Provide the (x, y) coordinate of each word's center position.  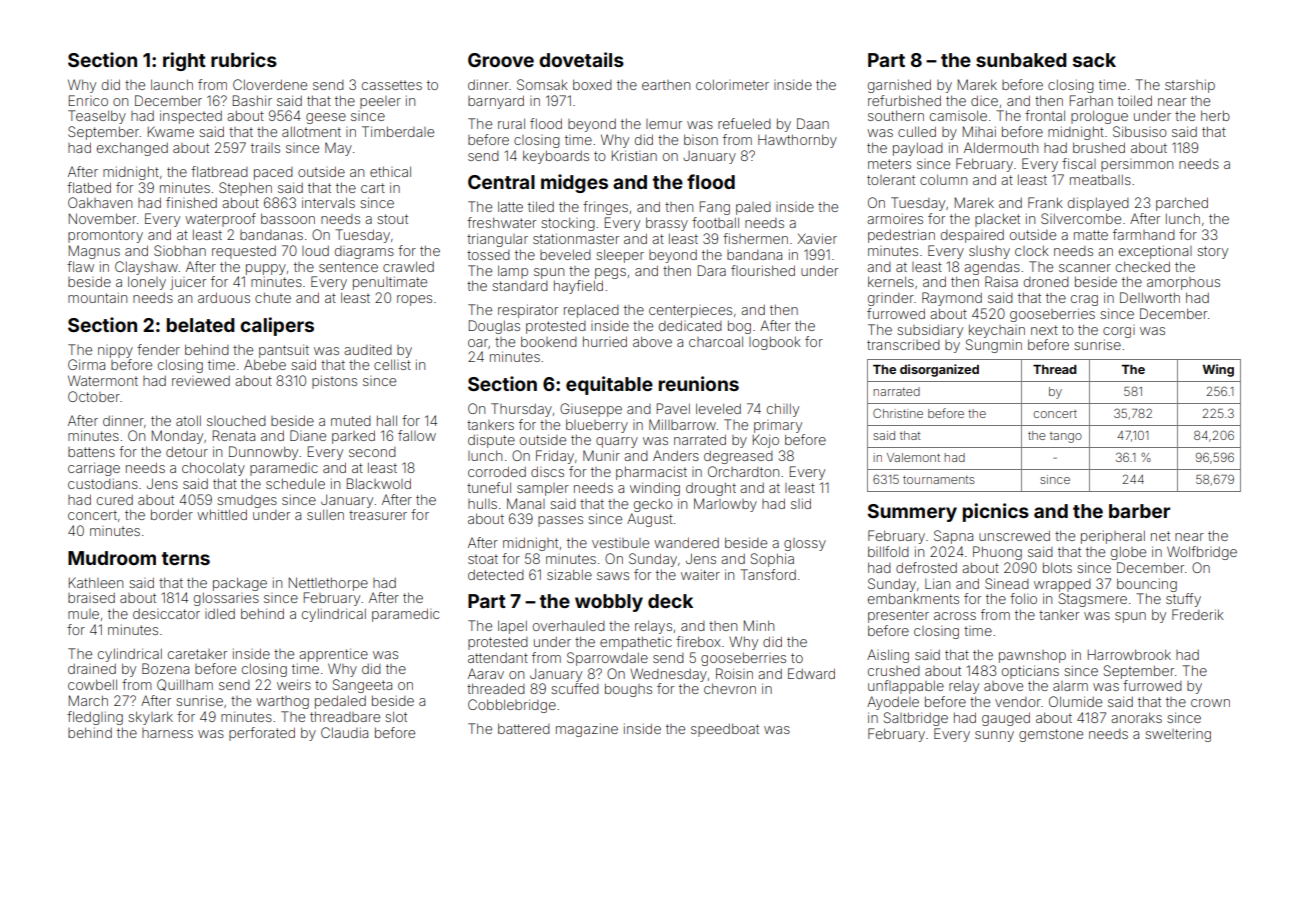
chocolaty (213, 469)
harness (167, 733)
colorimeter (732, 84)
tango (1066, 437)
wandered (686, 542)
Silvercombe (1081, 218)
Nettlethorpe (328, 584)
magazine (587, 730)
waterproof (220, 220)
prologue (1099, 117)
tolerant (891, 180)
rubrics (244, 59)
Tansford (768, 574)
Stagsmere (1093, 600)
